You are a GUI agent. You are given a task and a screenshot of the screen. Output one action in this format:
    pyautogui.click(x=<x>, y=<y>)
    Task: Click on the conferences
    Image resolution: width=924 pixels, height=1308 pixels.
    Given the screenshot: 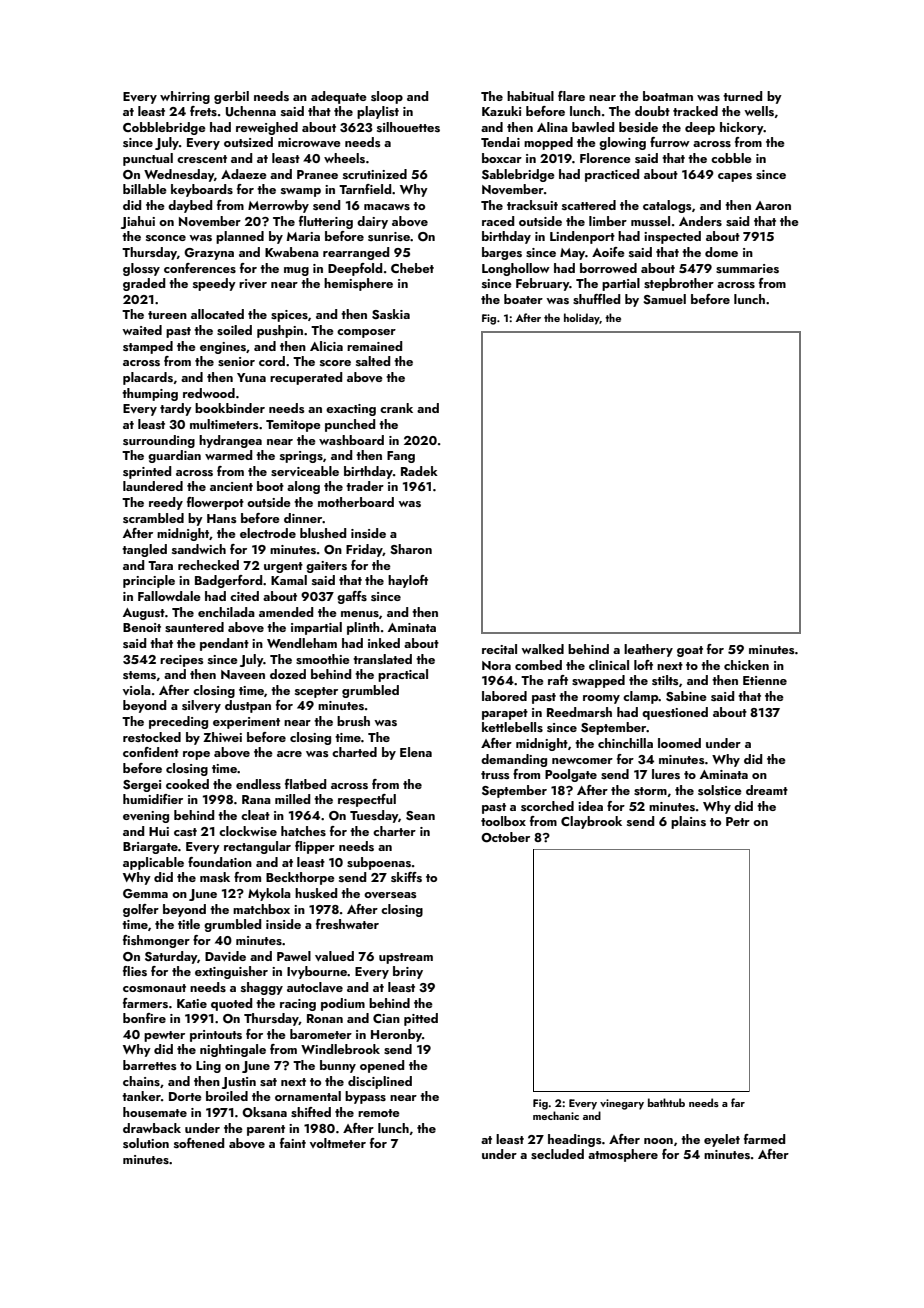 What is the action you would take?
    pyautogui.click(x=200, y=268)
